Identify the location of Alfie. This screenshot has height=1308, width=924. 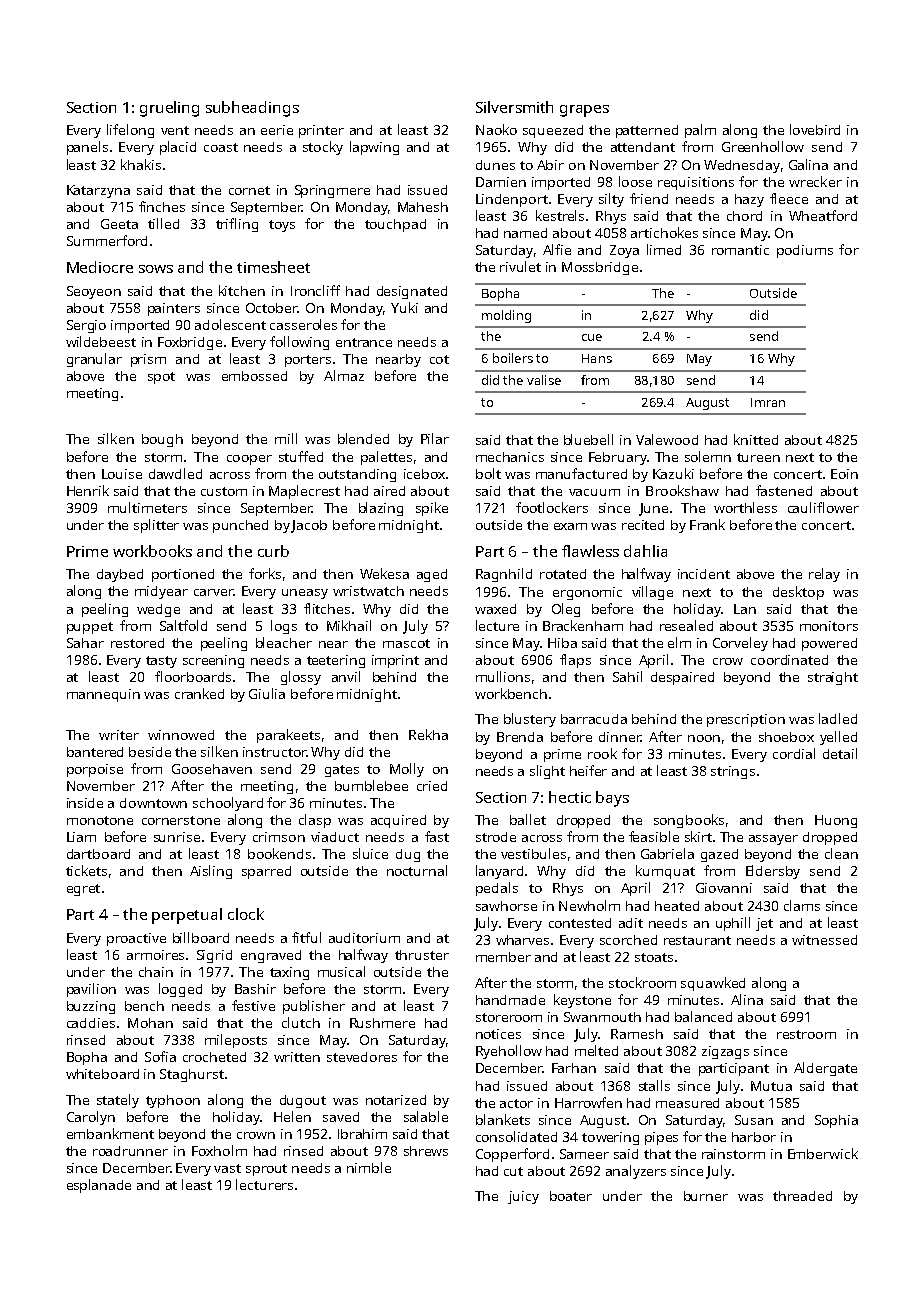
(557, 249).
